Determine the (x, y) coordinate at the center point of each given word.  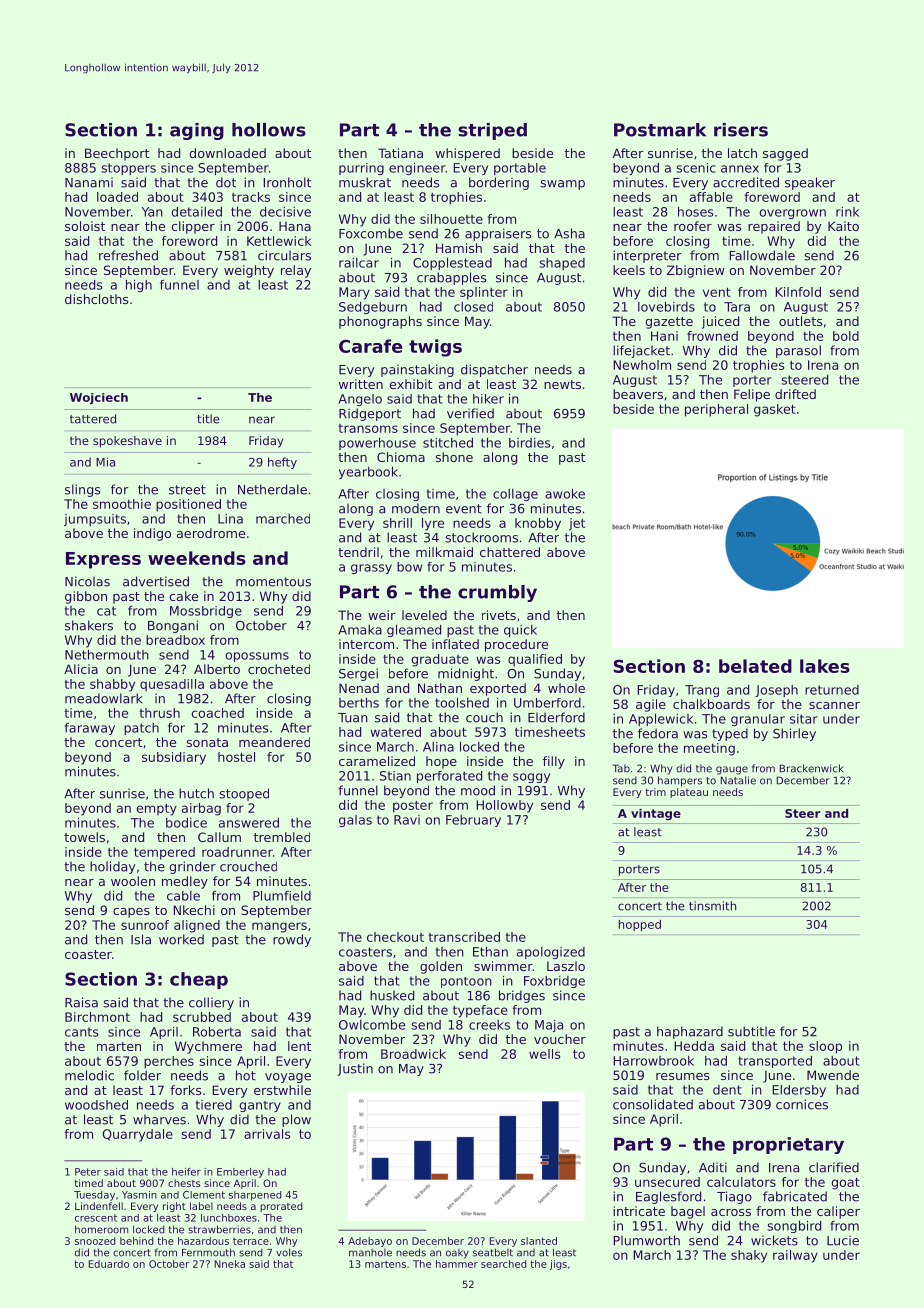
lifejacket (641, 351)
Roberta (217, 1032)
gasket (775, 410)
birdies (530, 443)
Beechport (117, 154)
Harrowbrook (654, 1061)
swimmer (503, 966)
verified (470, 413)
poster (413, 807)
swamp (562, 185)
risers (741, 130)
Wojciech (99, 399)
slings (82, 490)
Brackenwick (812, 768)
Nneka (230, 1264)
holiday (112, 867)
